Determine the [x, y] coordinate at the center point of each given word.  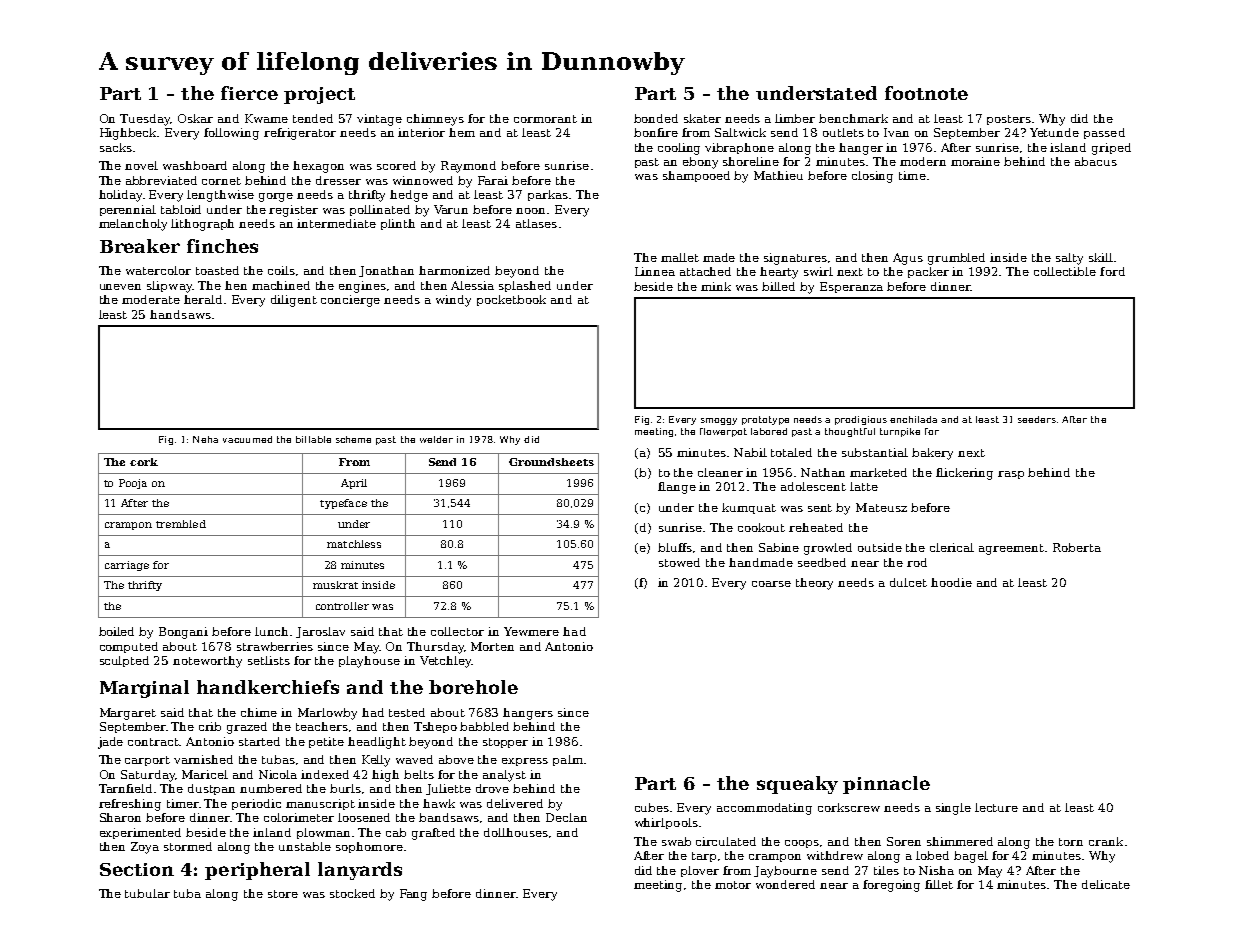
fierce [249, 93]
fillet [939, 884]
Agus [908, 259]
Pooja [133, 484]
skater [702, 118]
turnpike [900, 432]
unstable [305, 846]
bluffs [675, 547]
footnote [926, 93]
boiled [116, 631]
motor [733, 885]
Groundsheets [551, 462]
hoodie [951, 582]
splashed [525, 286]
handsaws [180, 314]
